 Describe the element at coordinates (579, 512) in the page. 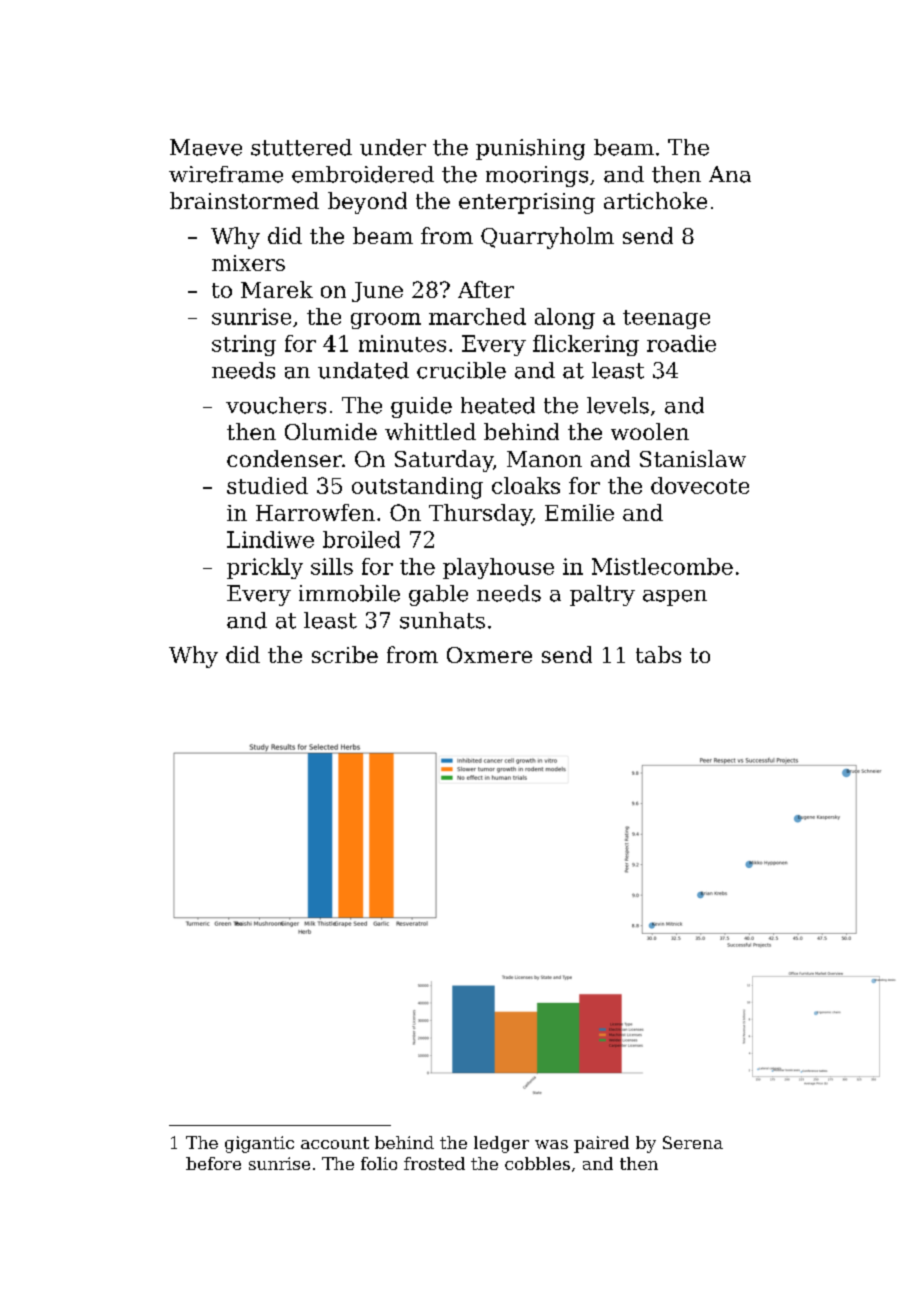

I see `Emilie` at that location.
